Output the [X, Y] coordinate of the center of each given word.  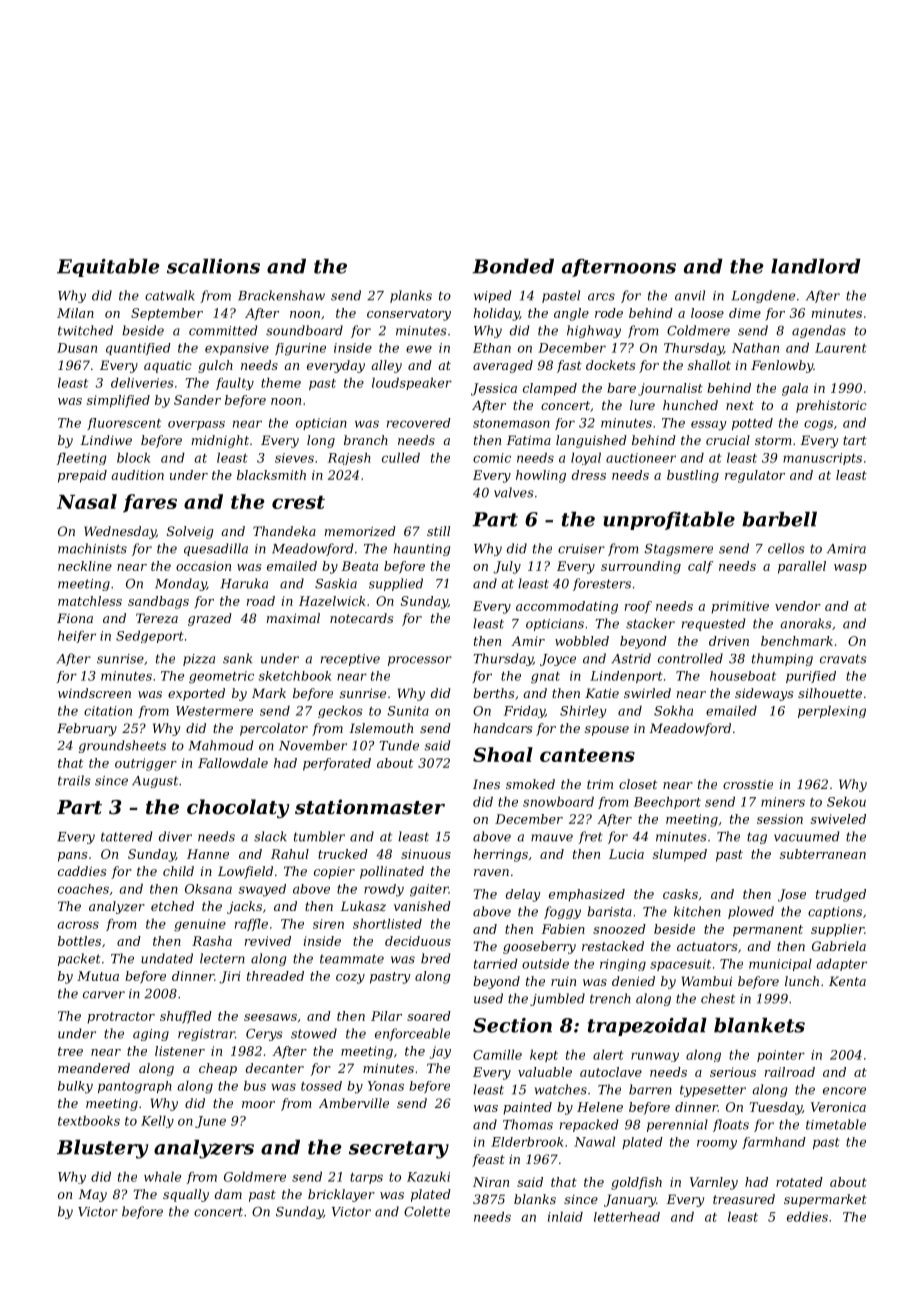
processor [420, 661]
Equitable [108, 267]
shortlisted [387, 924]
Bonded [513, 266]
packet [79, 959]
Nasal [87, 501]
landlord [816, 266]
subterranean [823, 854]
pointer [781, 1056]
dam [228, 1194]
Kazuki [428, 1177]
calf [700, 567]
